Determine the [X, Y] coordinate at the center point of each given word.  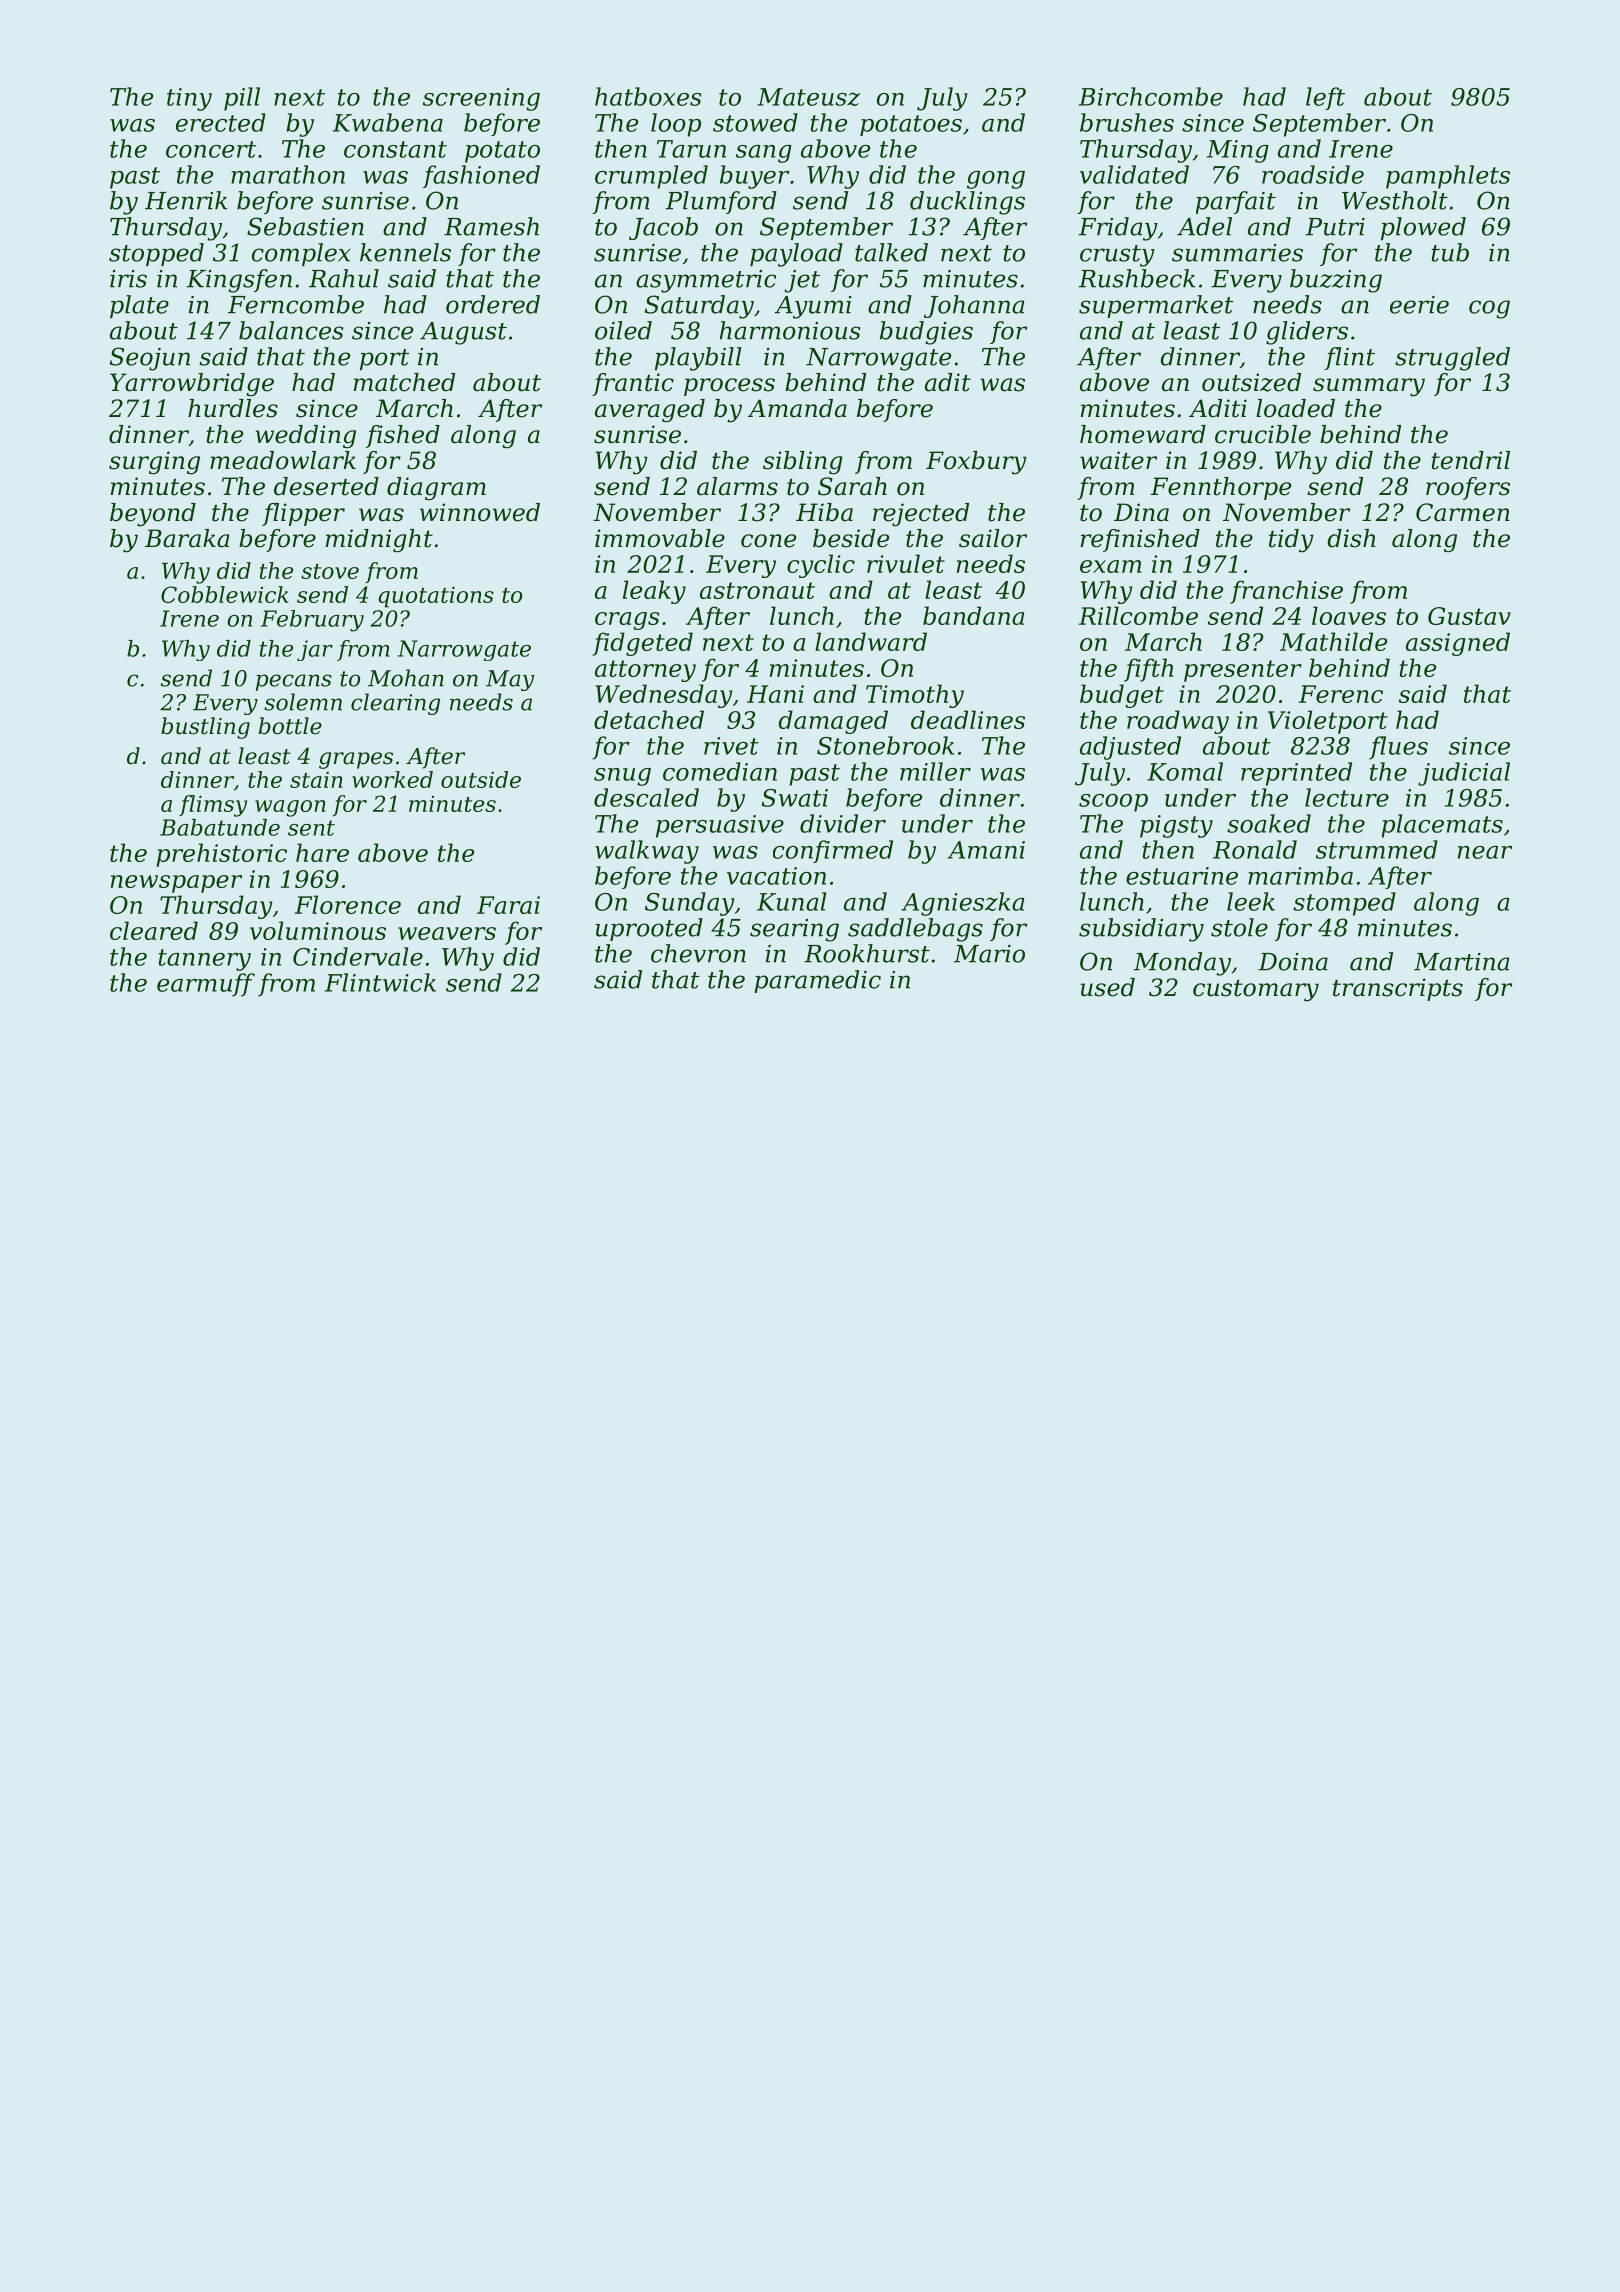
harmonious [790, 330]
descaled [646, 797]
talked [891, 252]
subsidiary [1141, 930]
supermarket [1156, 306]
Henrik [186, 200]
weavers [447, 933]
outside [481, 779]
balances [291, 330]
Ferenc [1341, 694]
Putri [1335, 227]
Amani [986, 850]
